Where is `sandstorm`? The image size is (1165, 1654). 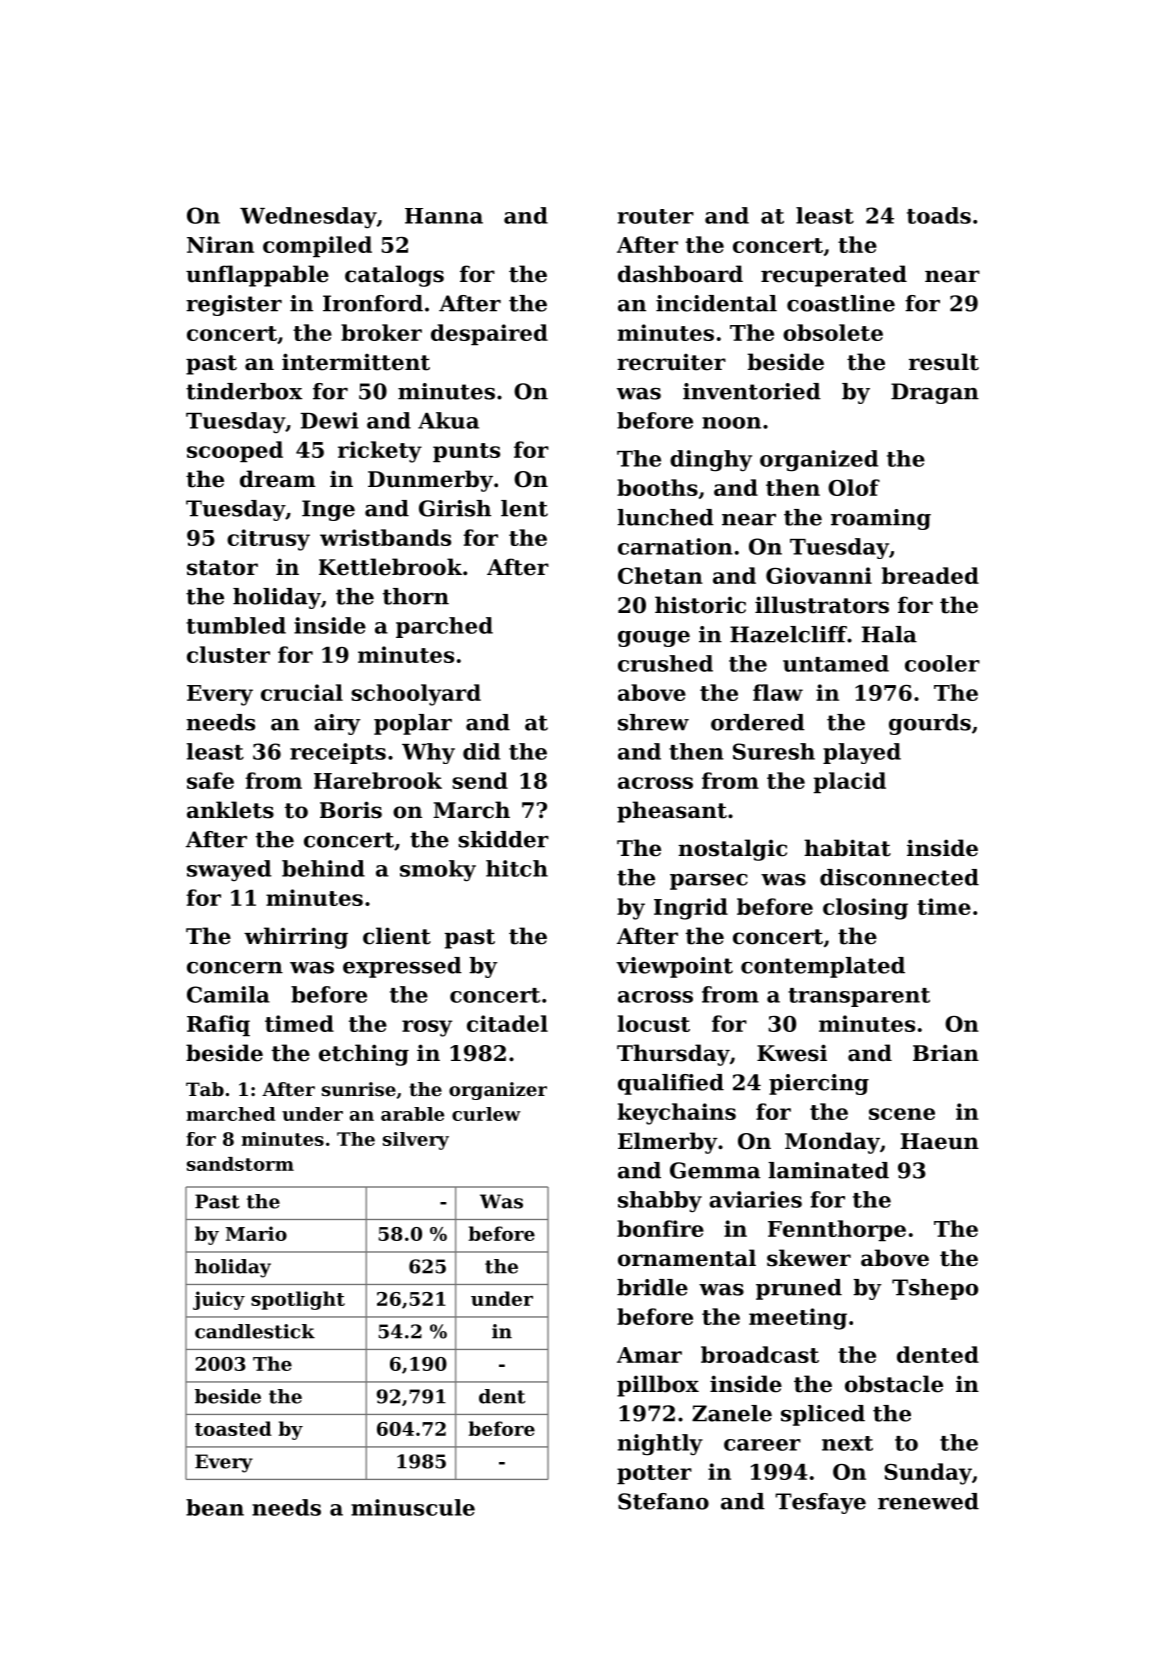 sandstorm is located at coordinates (240, 1164).
